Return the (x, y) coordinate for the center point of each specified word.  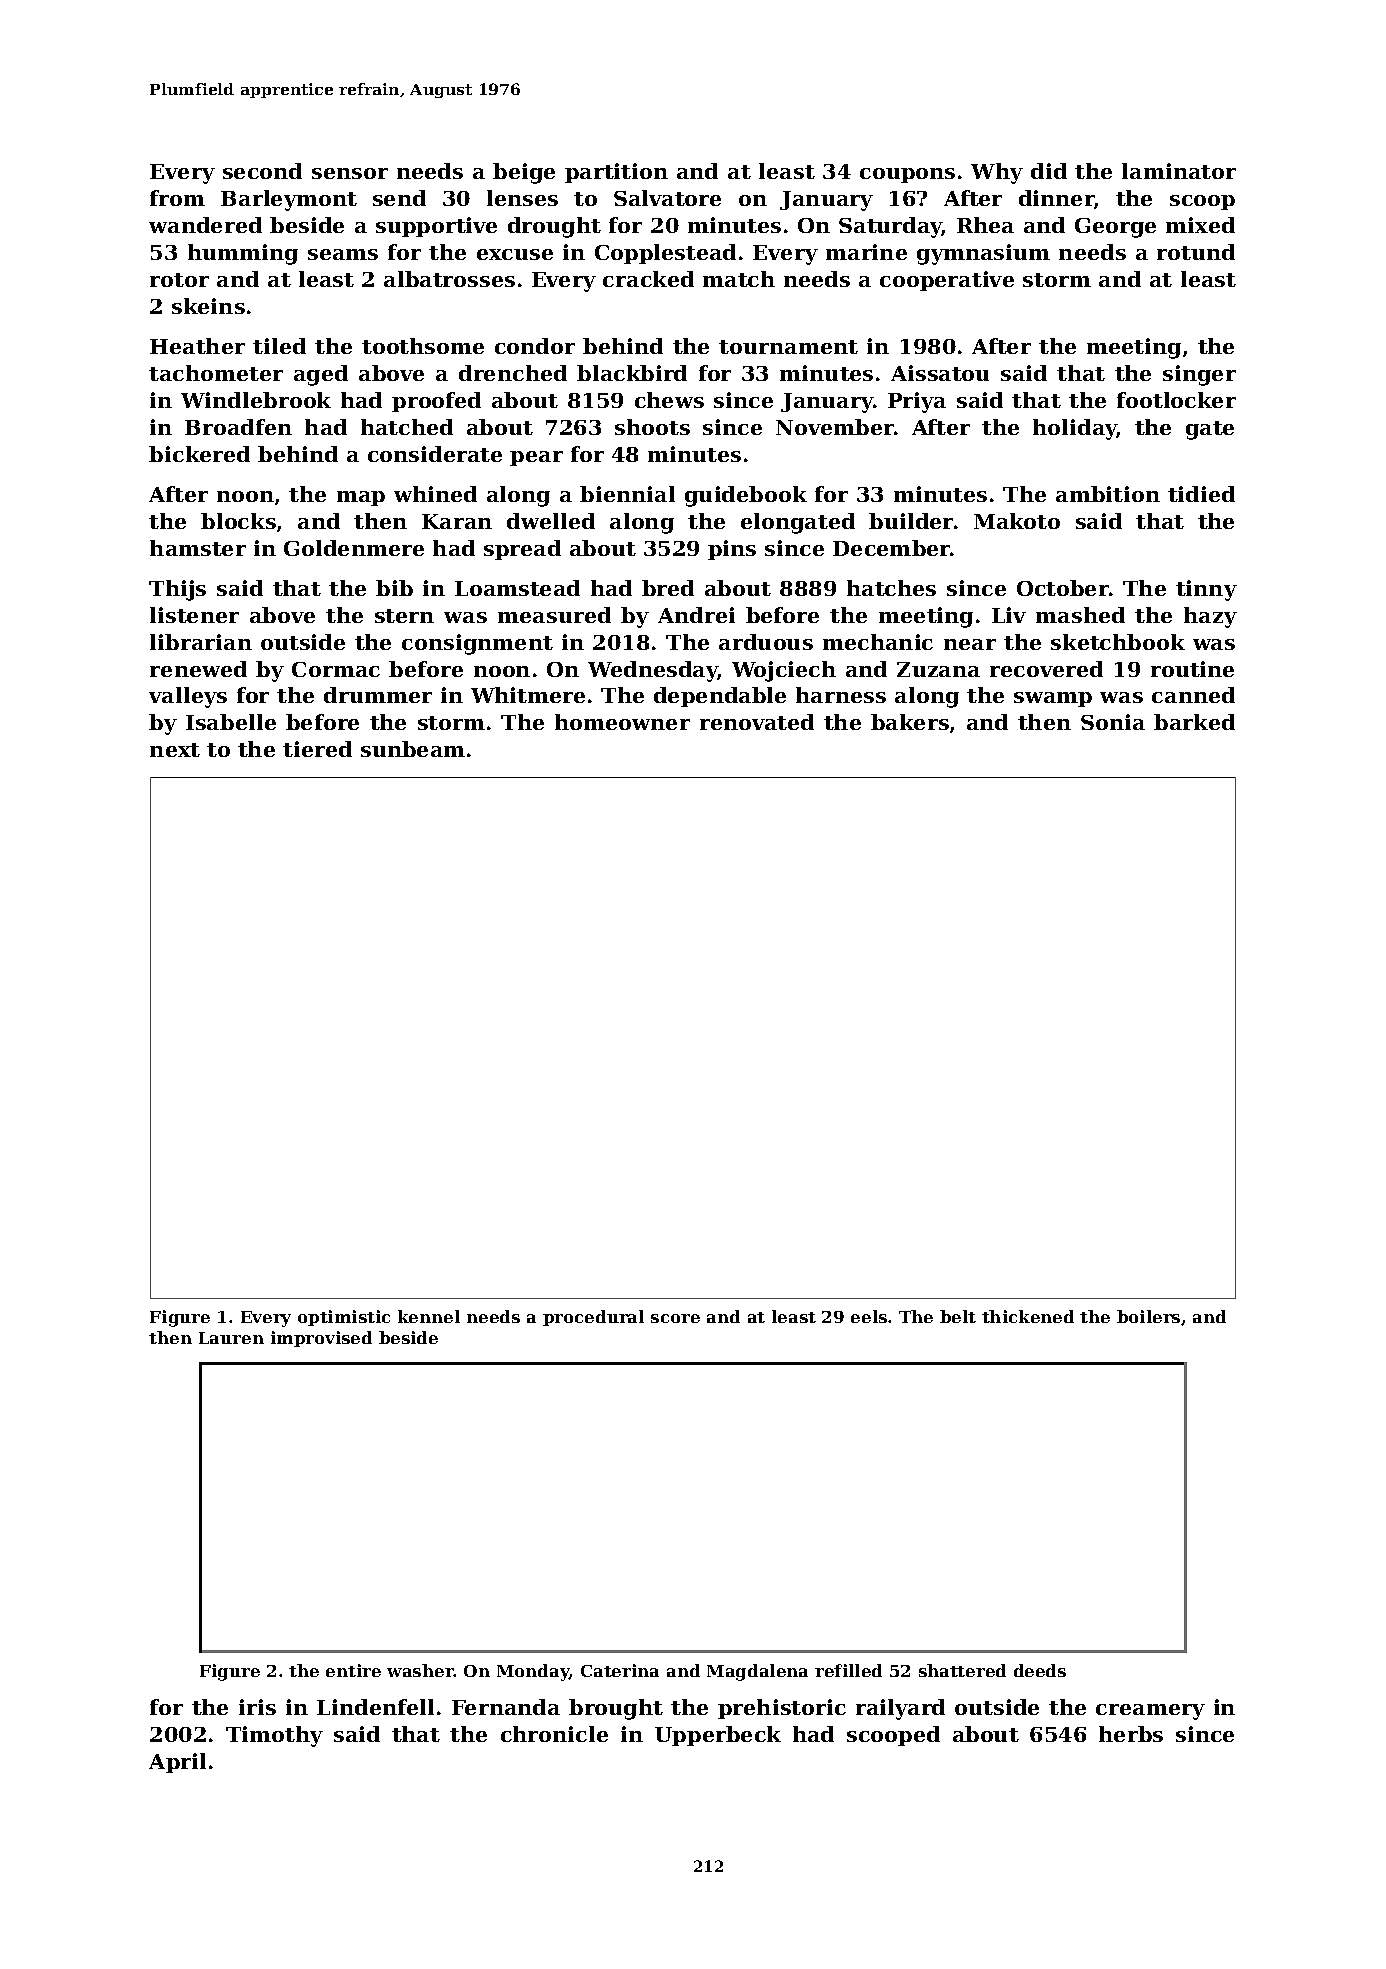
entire (353, 1670)
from (177, 198)
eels (869, 1316)
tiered (317, 749)
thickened (1028, 1316)
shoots (652, 427)
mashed (1080, 615)
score (675, 1318)
